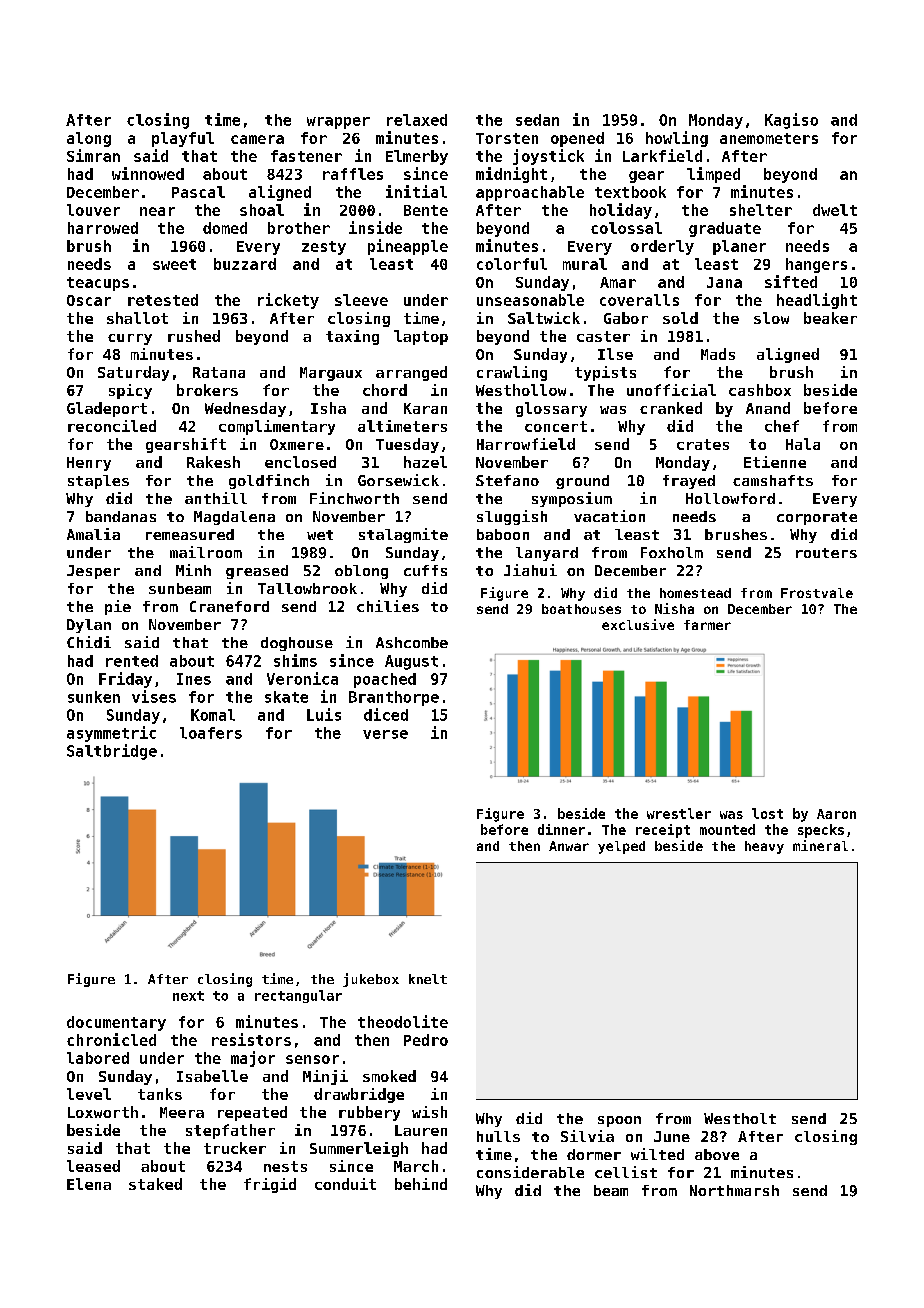  I want to click on Northmarsh, so click(734, 1190).
